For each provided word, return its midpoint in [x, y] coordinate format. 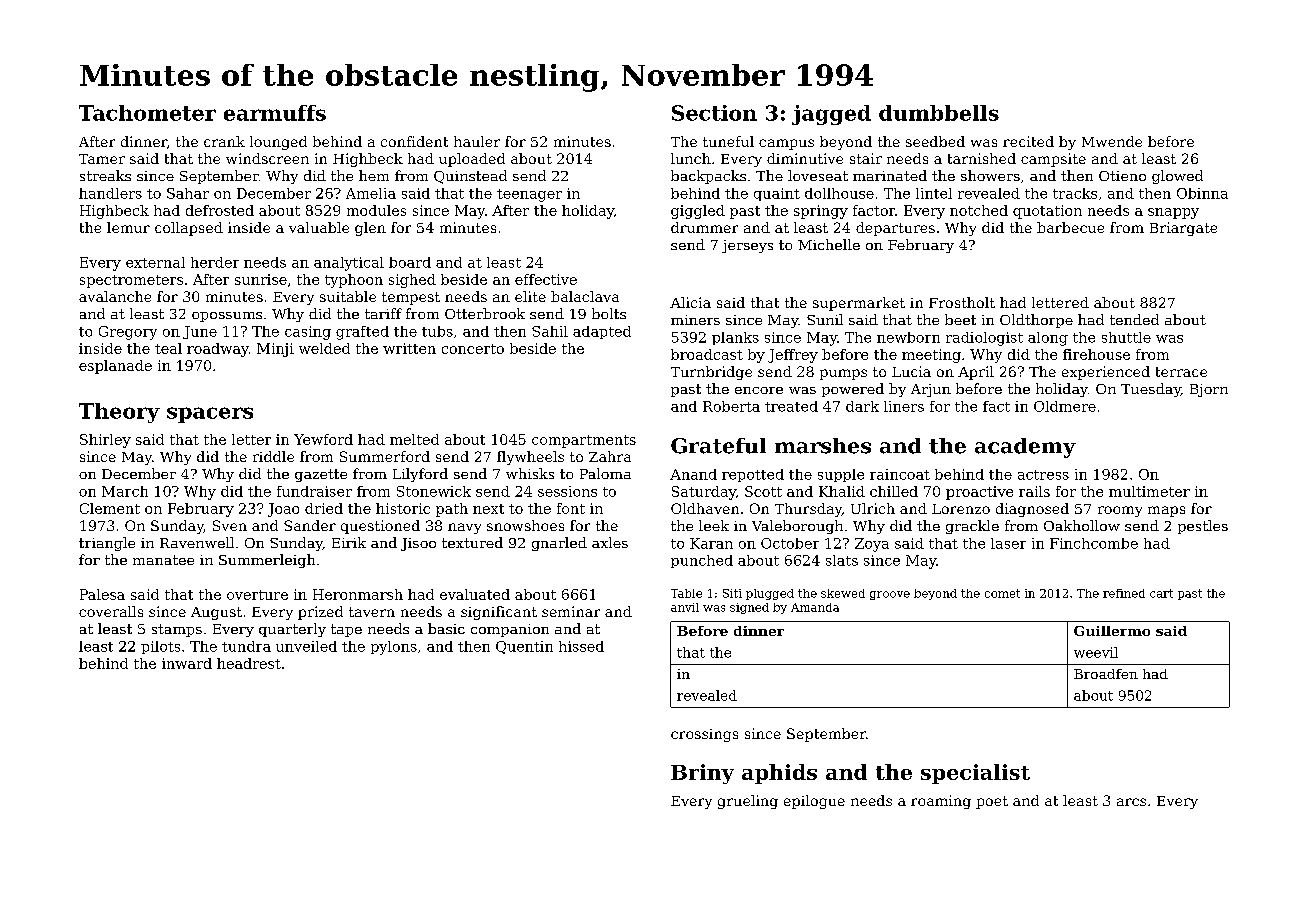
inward [187, 663]
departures [895, 229]
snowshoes [525, 525]
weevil [1096, 652]
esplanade [115, 367]
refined [1124, 593]
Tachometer [147, 113]
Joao [283, 510]
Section [714, 113]
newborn [908, 337]
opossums [227, 317]
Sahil [550, 331]
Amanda [815, 607]
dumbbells [939, 113]
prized [320, 613]
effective [546, 279]
